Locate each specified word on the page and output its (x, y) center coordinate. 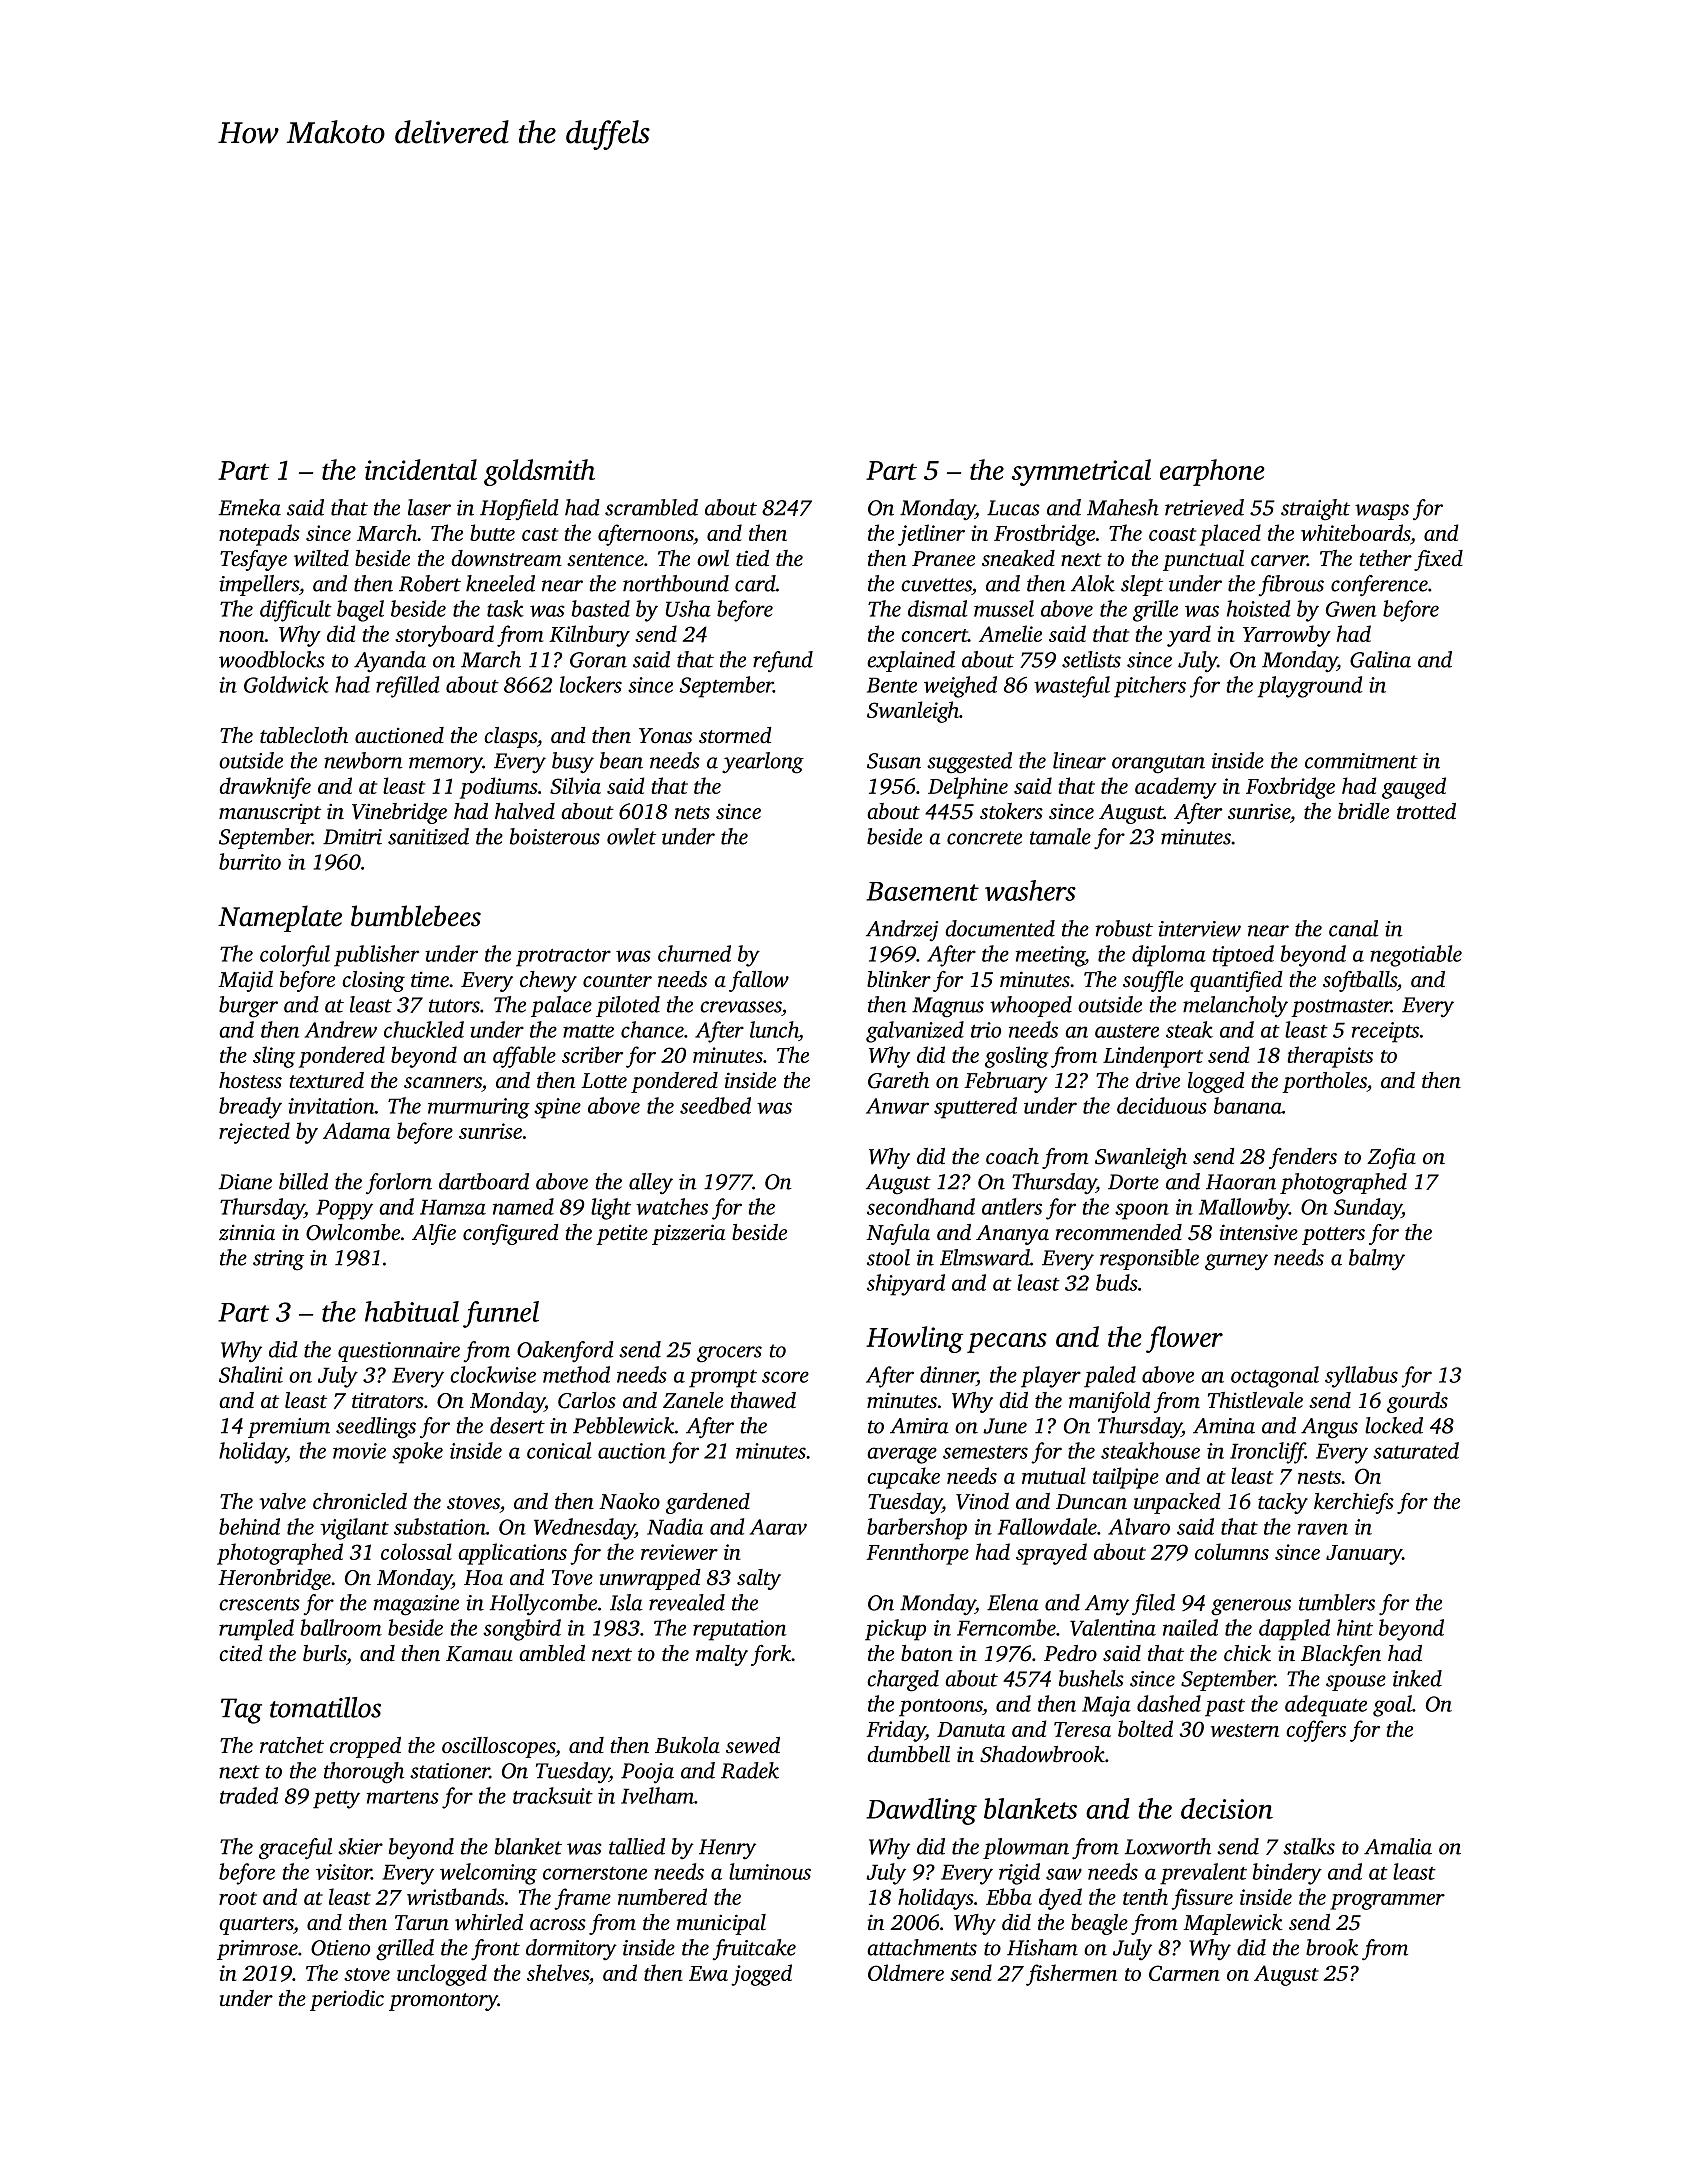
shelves (558, 1972)
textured (326, 1080)
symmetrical (1081, 472)
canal (1353, 928)
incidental (421, 469)
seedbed (715, 1105)
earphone (1212, 472)
